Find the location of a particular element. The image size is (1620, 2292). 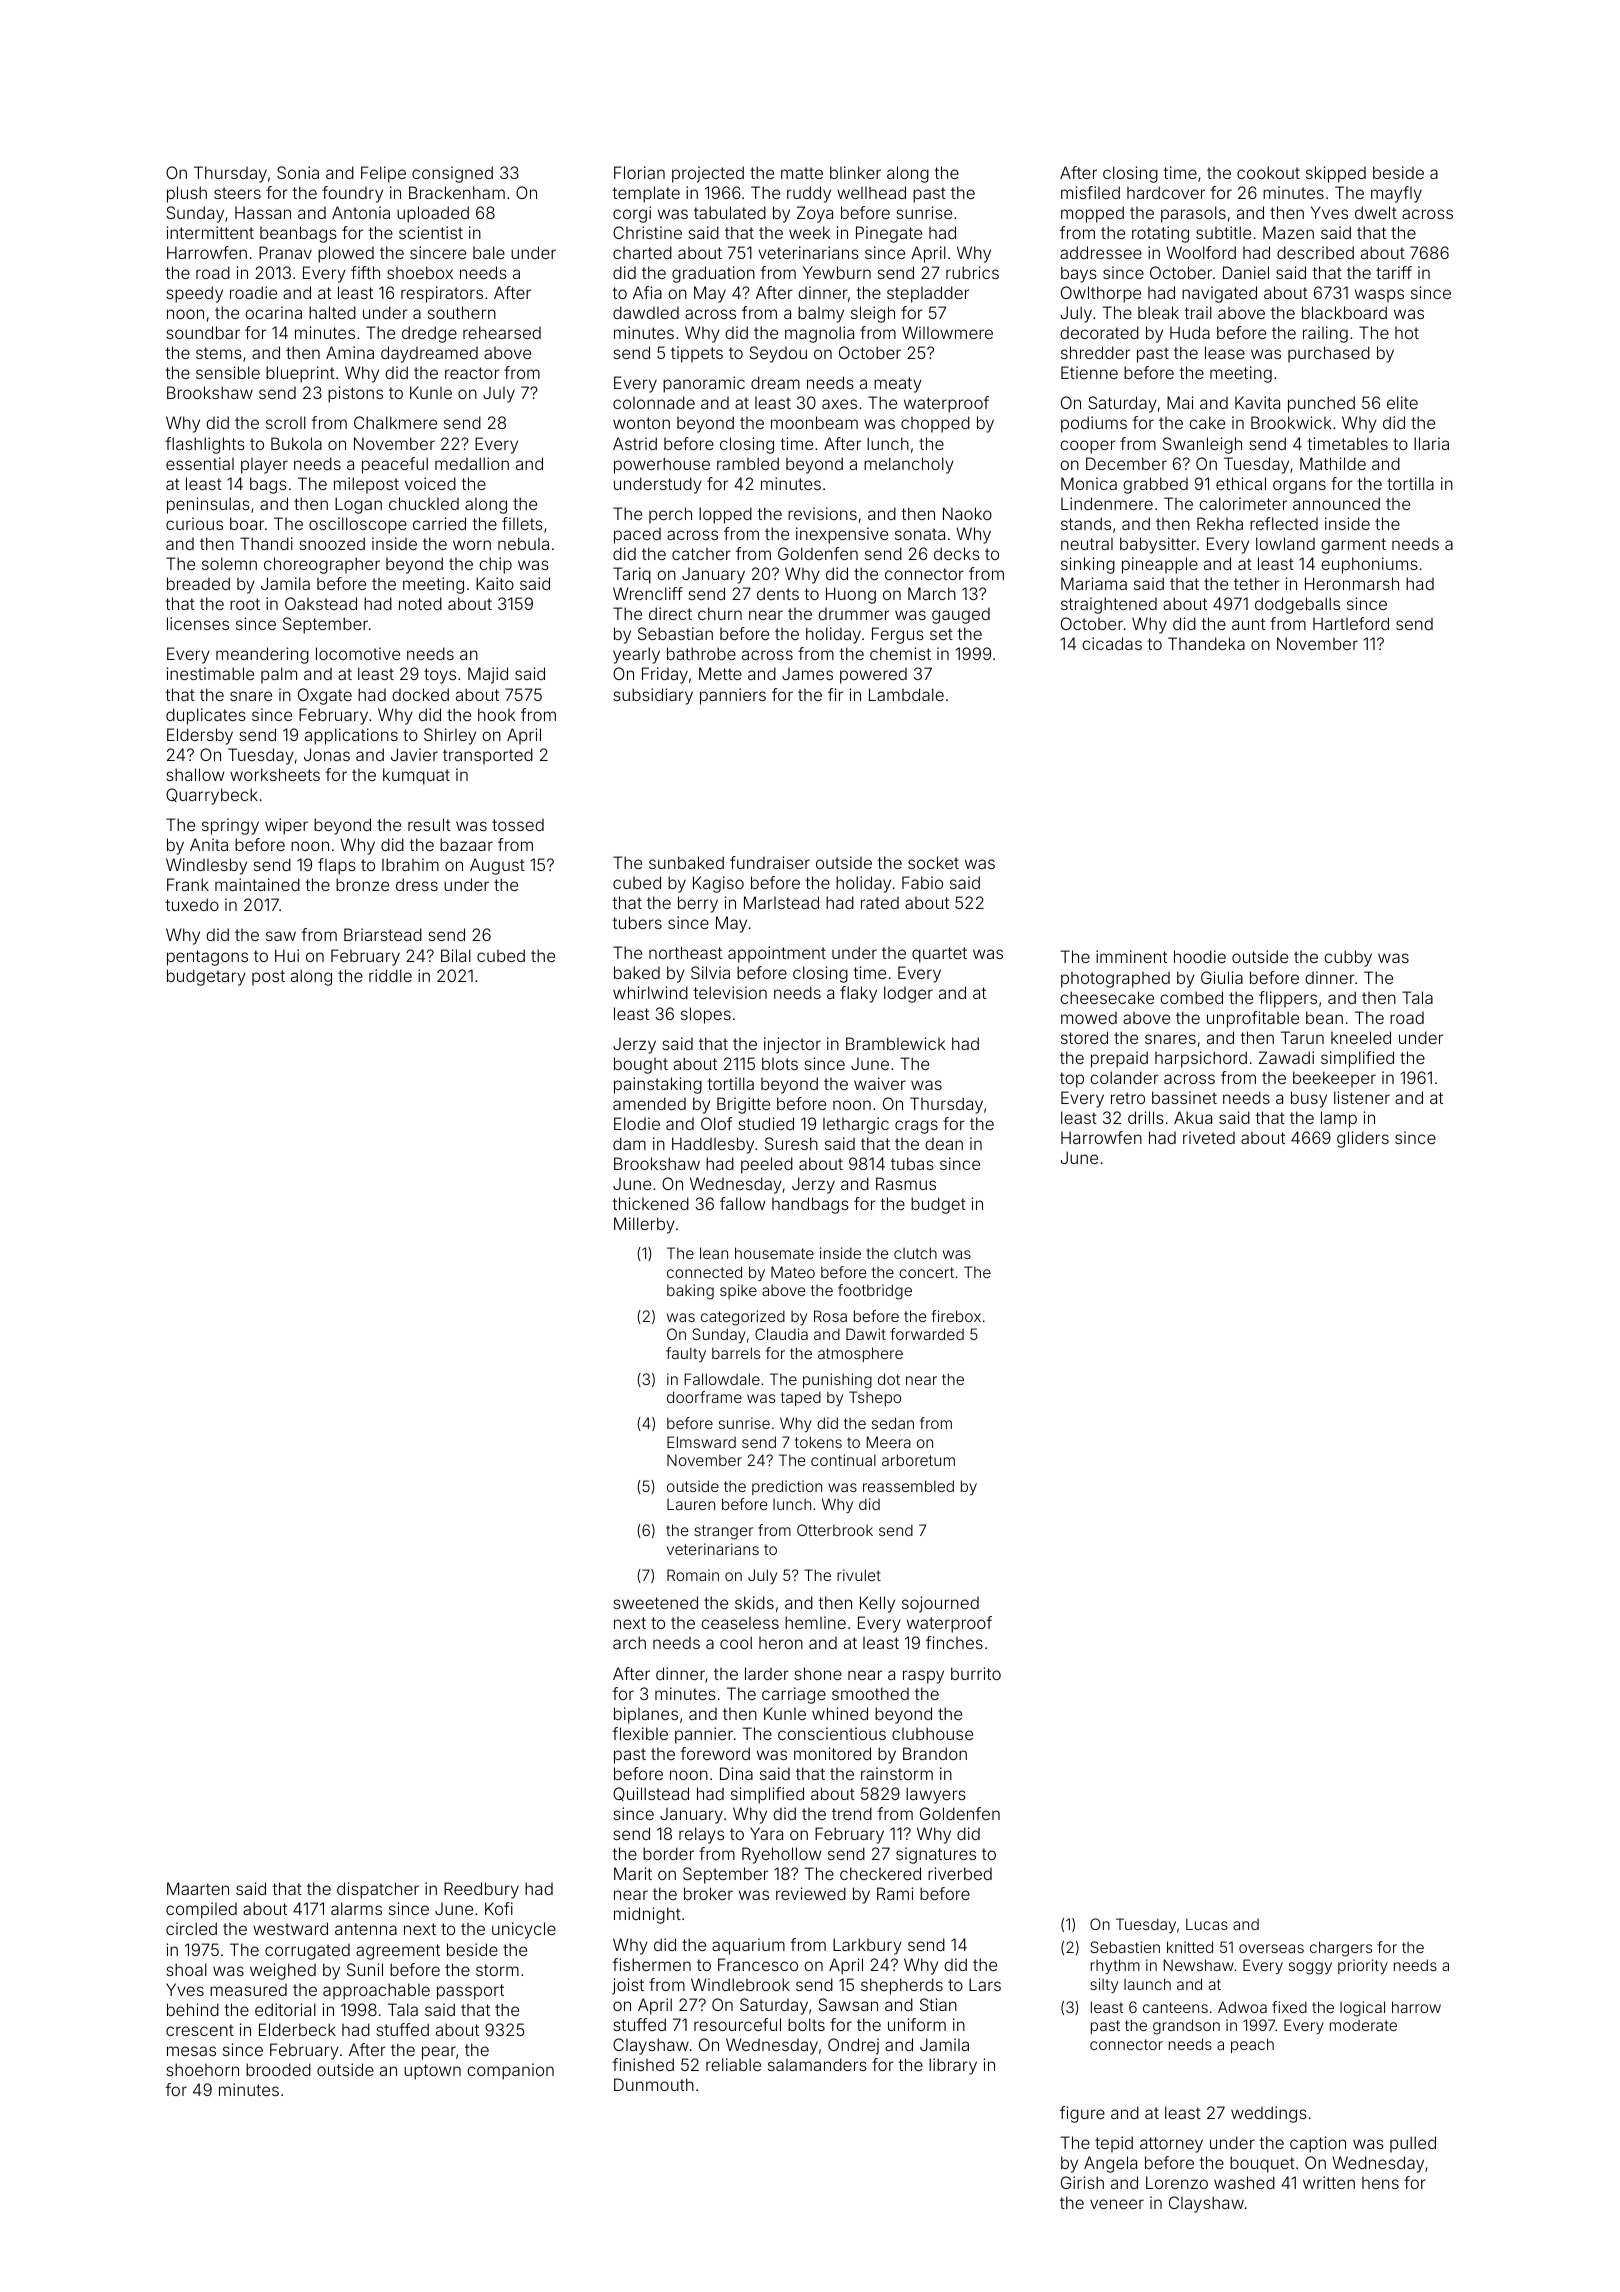

larder is located at coordinates (767, 1673).
